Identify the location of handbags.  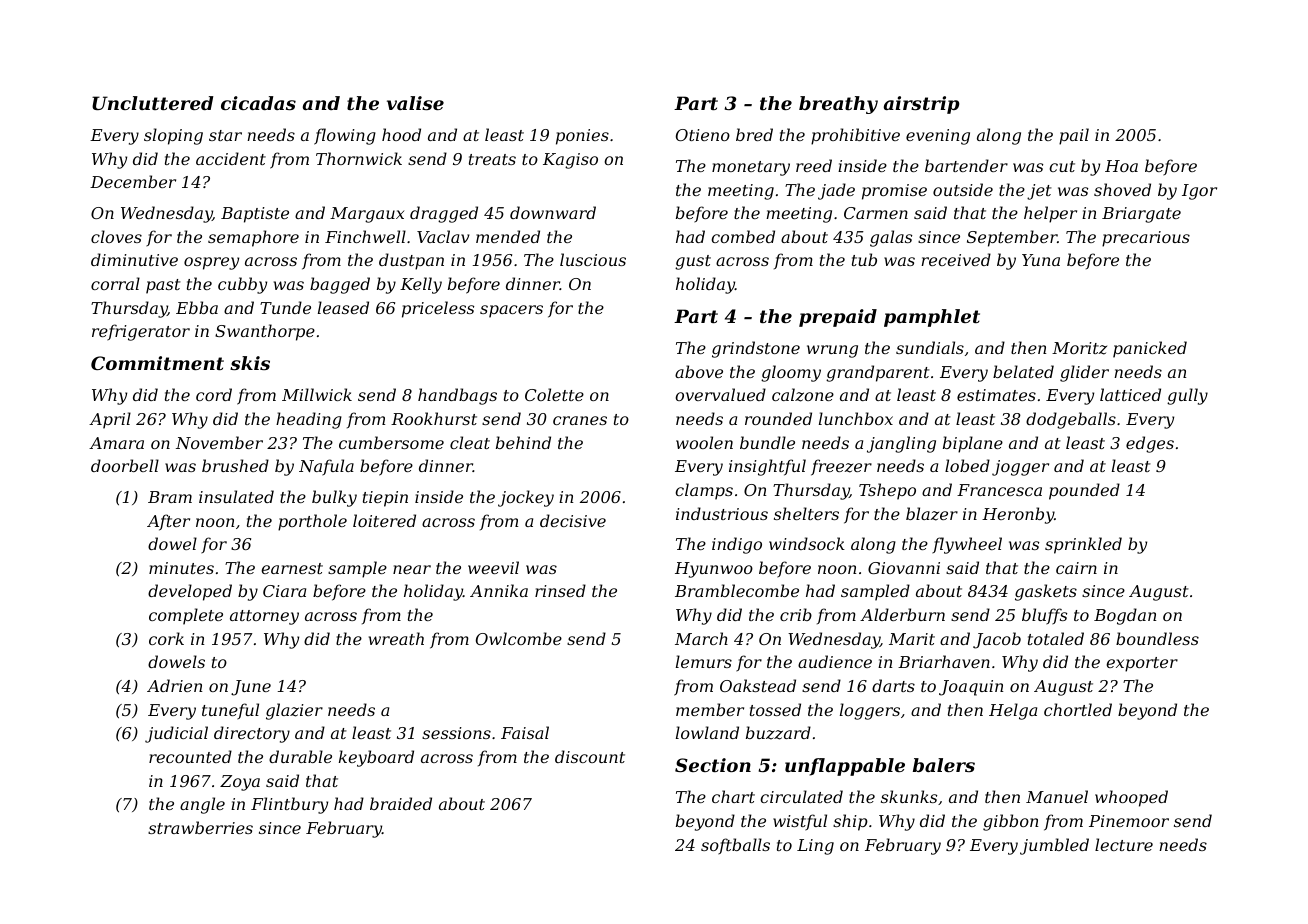
(457, 396).
